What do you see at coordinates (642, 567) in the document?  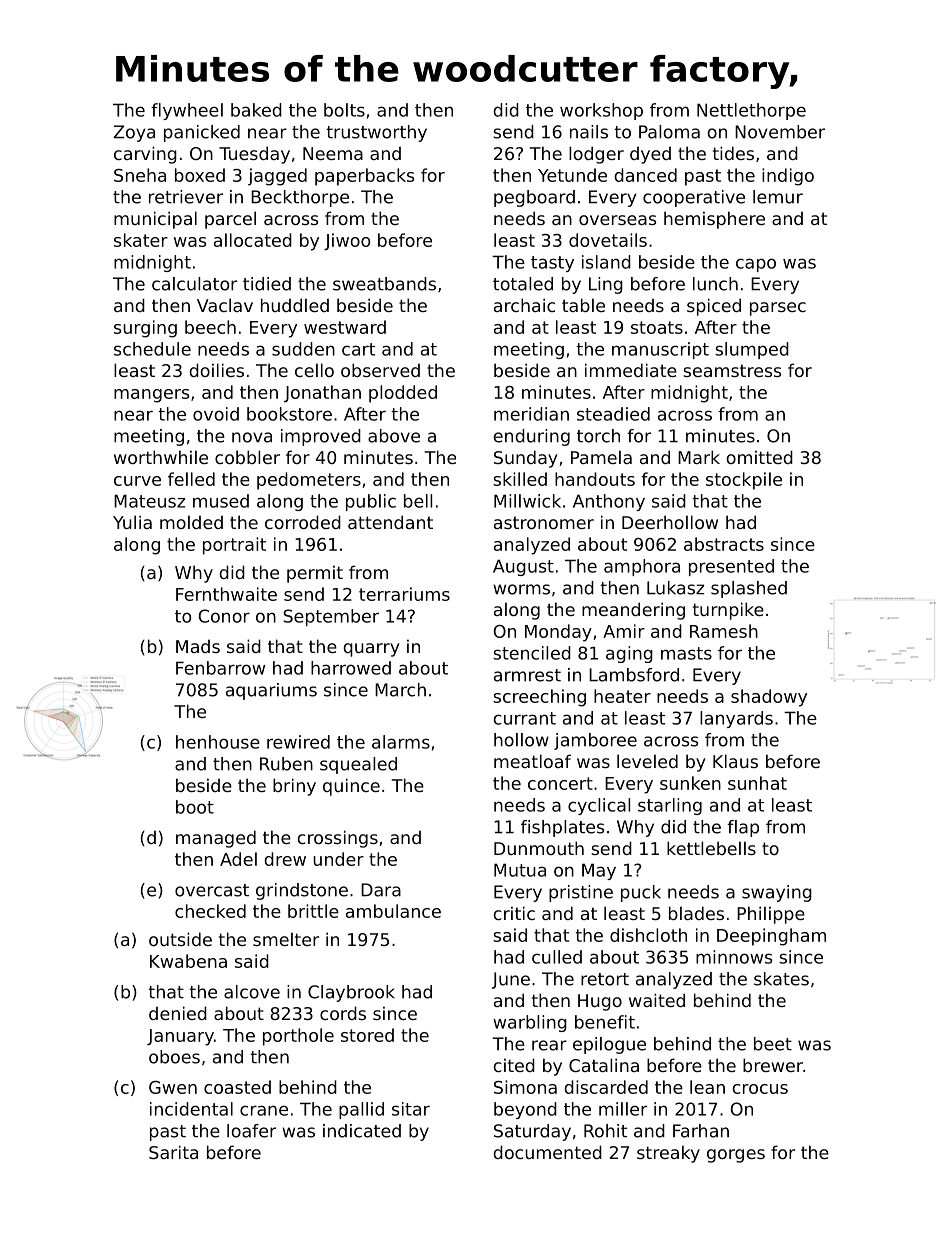 I see `amphora` at bounding box center [642, 567].
